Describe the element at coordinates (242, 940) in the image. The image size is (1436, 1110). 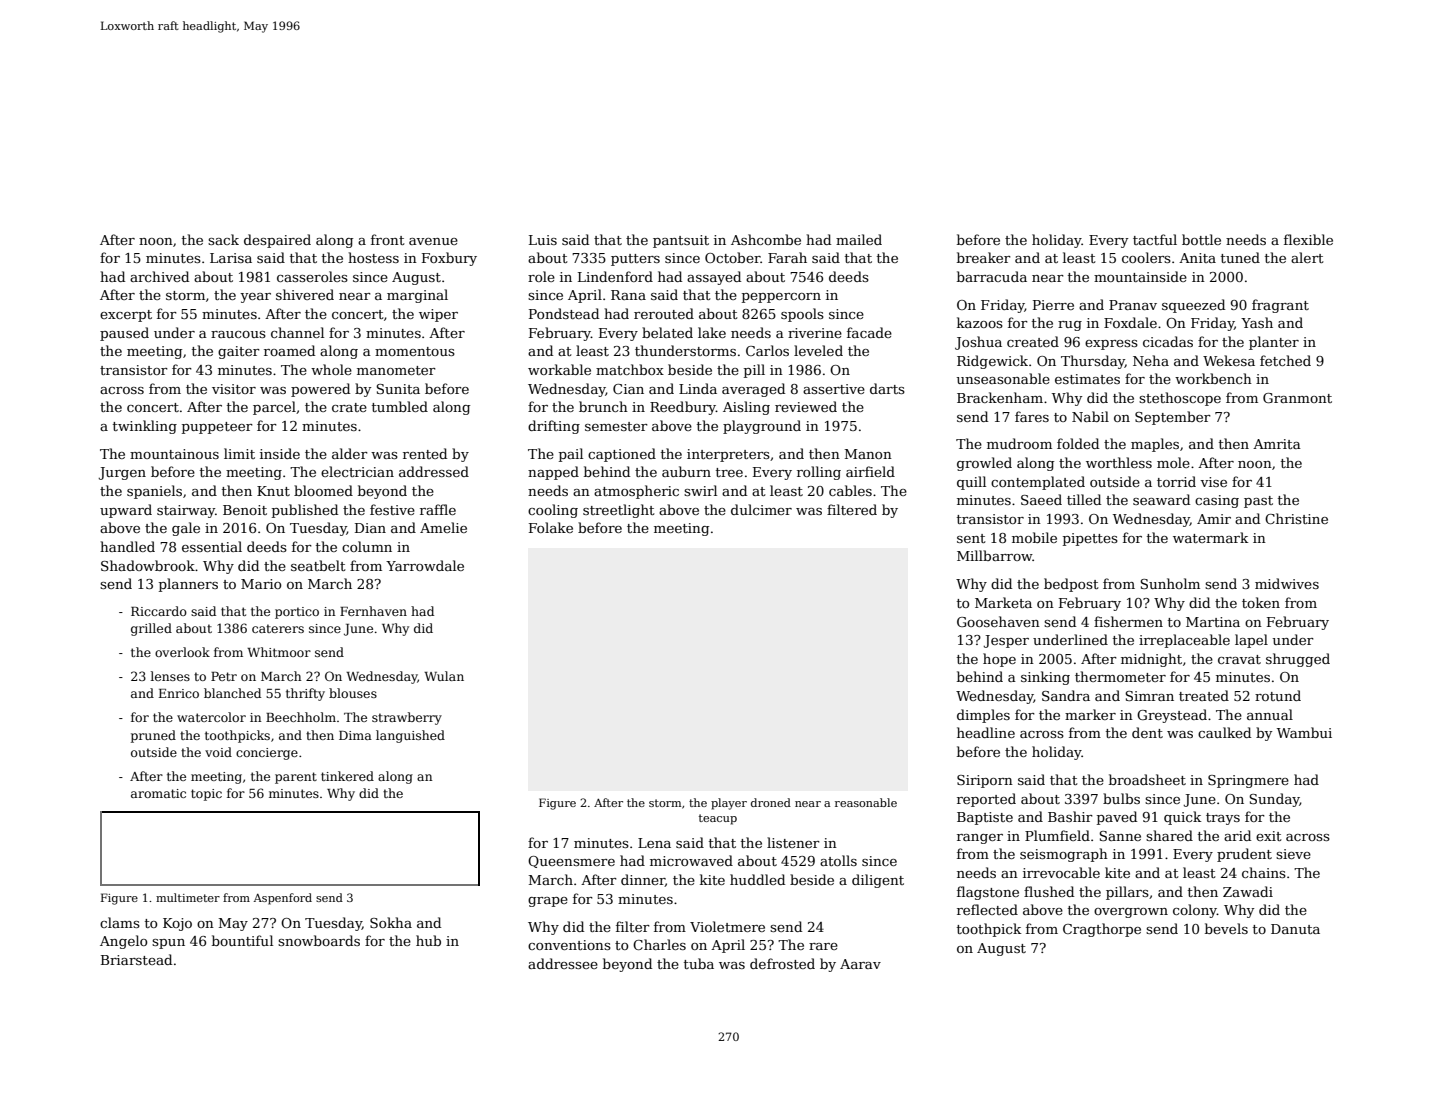
I see `bountiful` at that location.
